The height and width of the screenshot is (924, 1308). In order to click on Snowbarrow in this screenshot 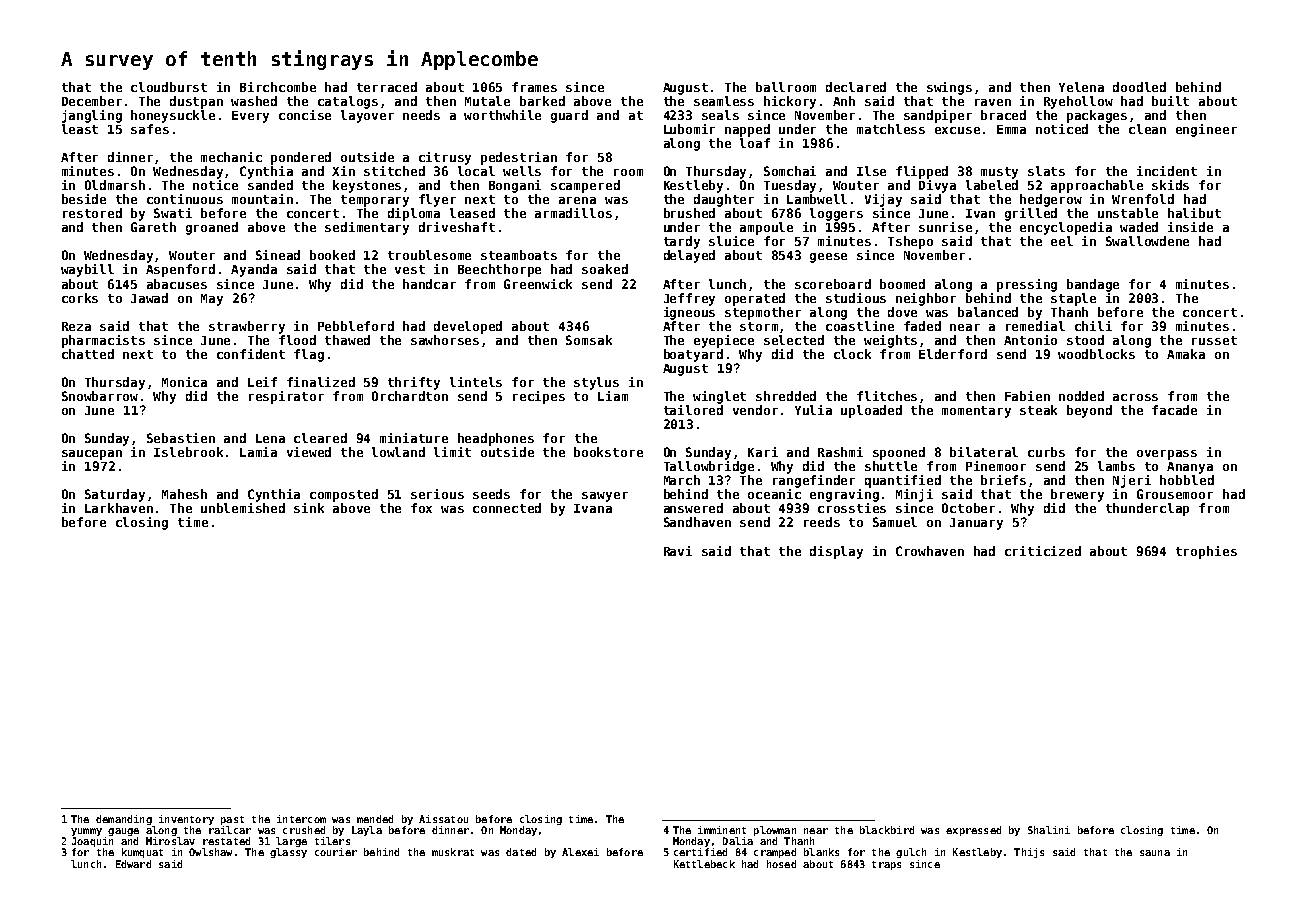, I will do `click(100, 396)`.
